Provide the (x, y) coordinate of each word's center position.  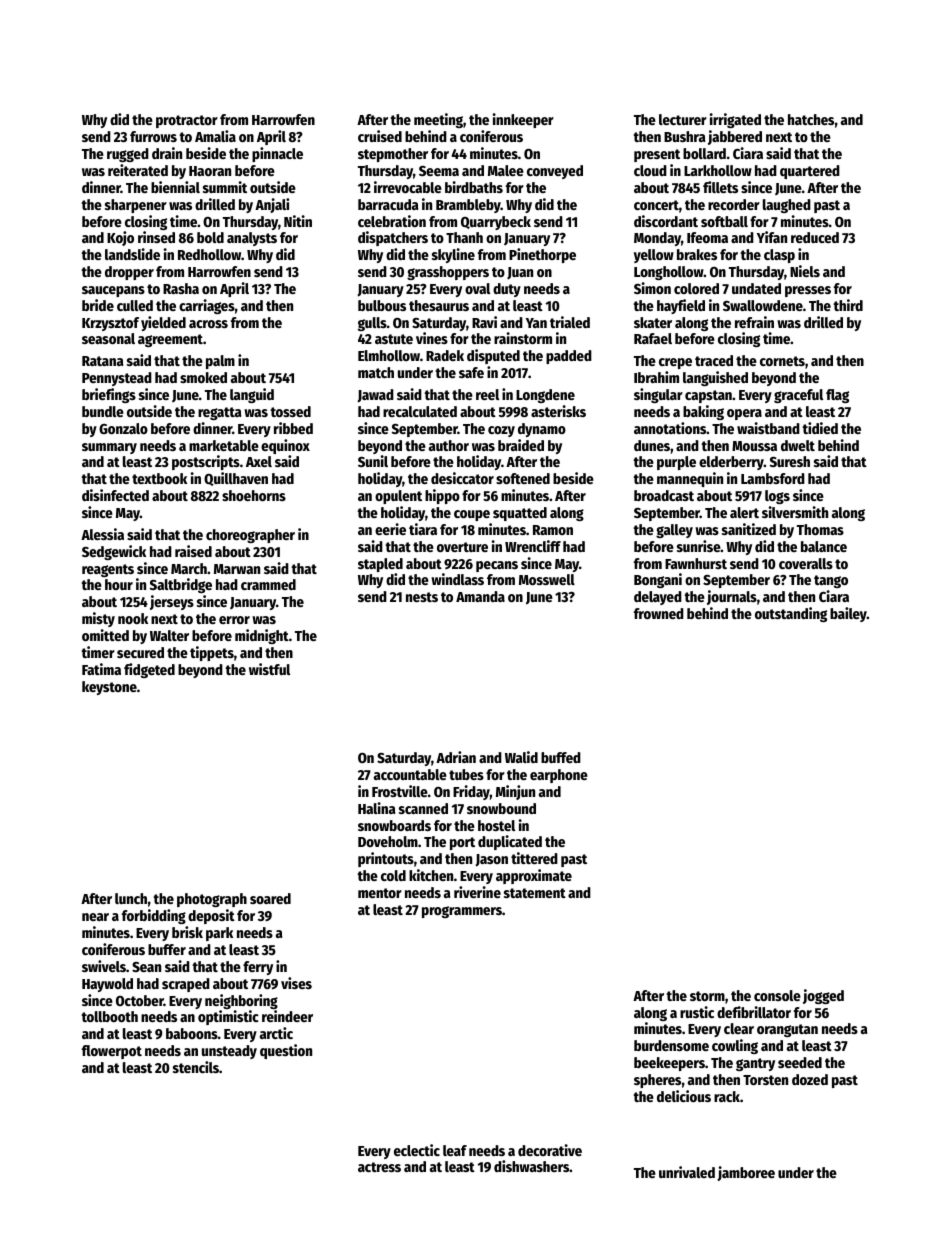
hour (119, 584)
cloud (650, 170)
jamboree (746, 1173)
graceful (798, 396)
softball (724, 221)
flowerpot (112, 1052)
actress (379, 1167)
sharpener (136, 206)
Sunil (373, 461)
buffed (561, 757)
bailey (848, 614)
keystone (109, 688)
